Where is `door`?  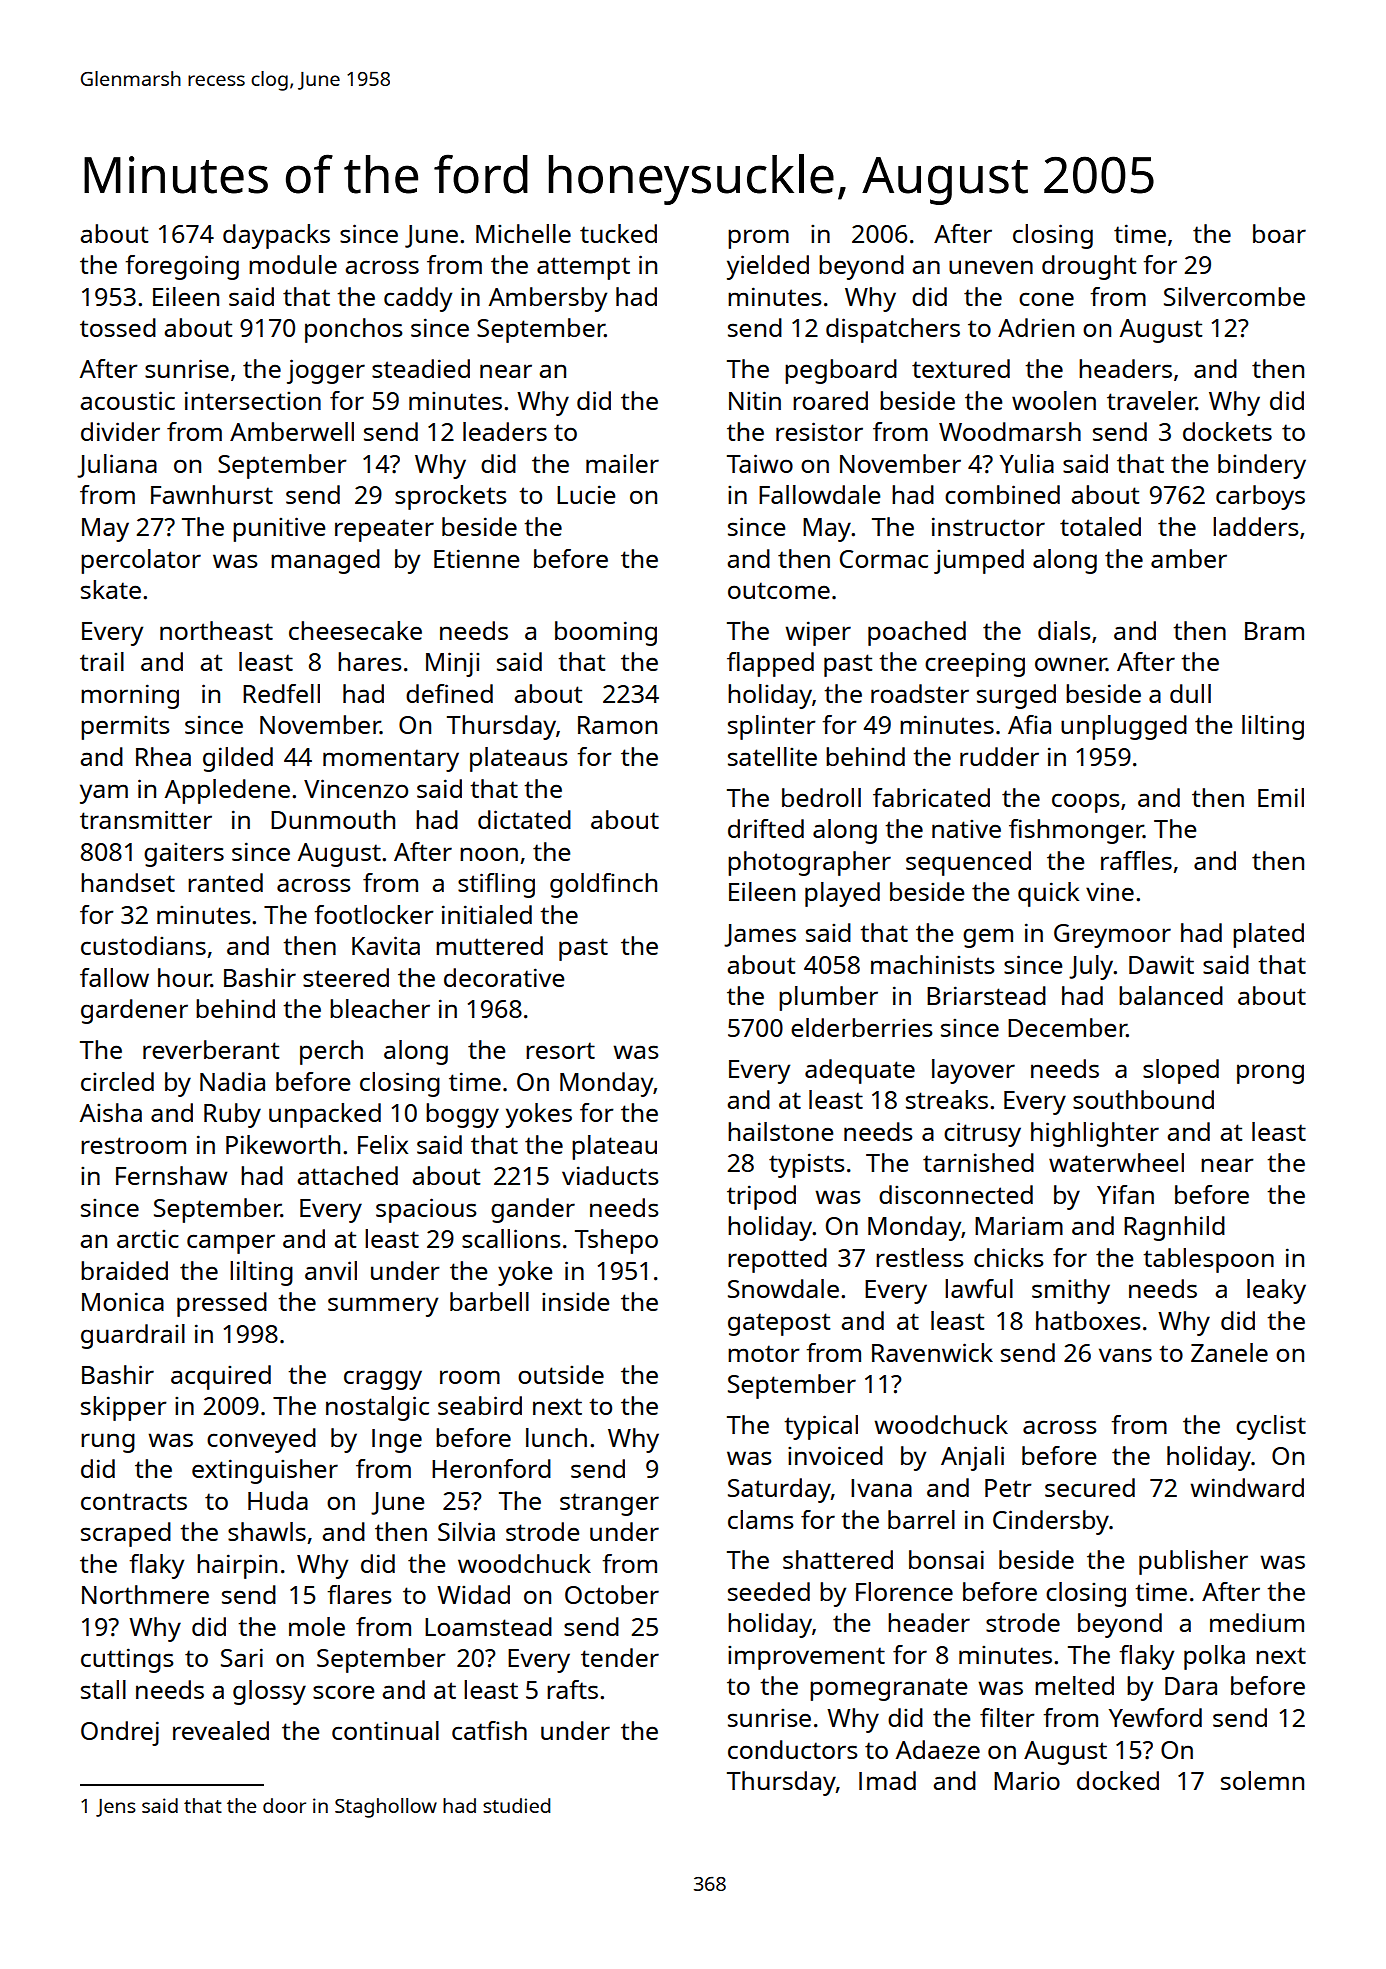
door is located at coordinates (284, 1805).
